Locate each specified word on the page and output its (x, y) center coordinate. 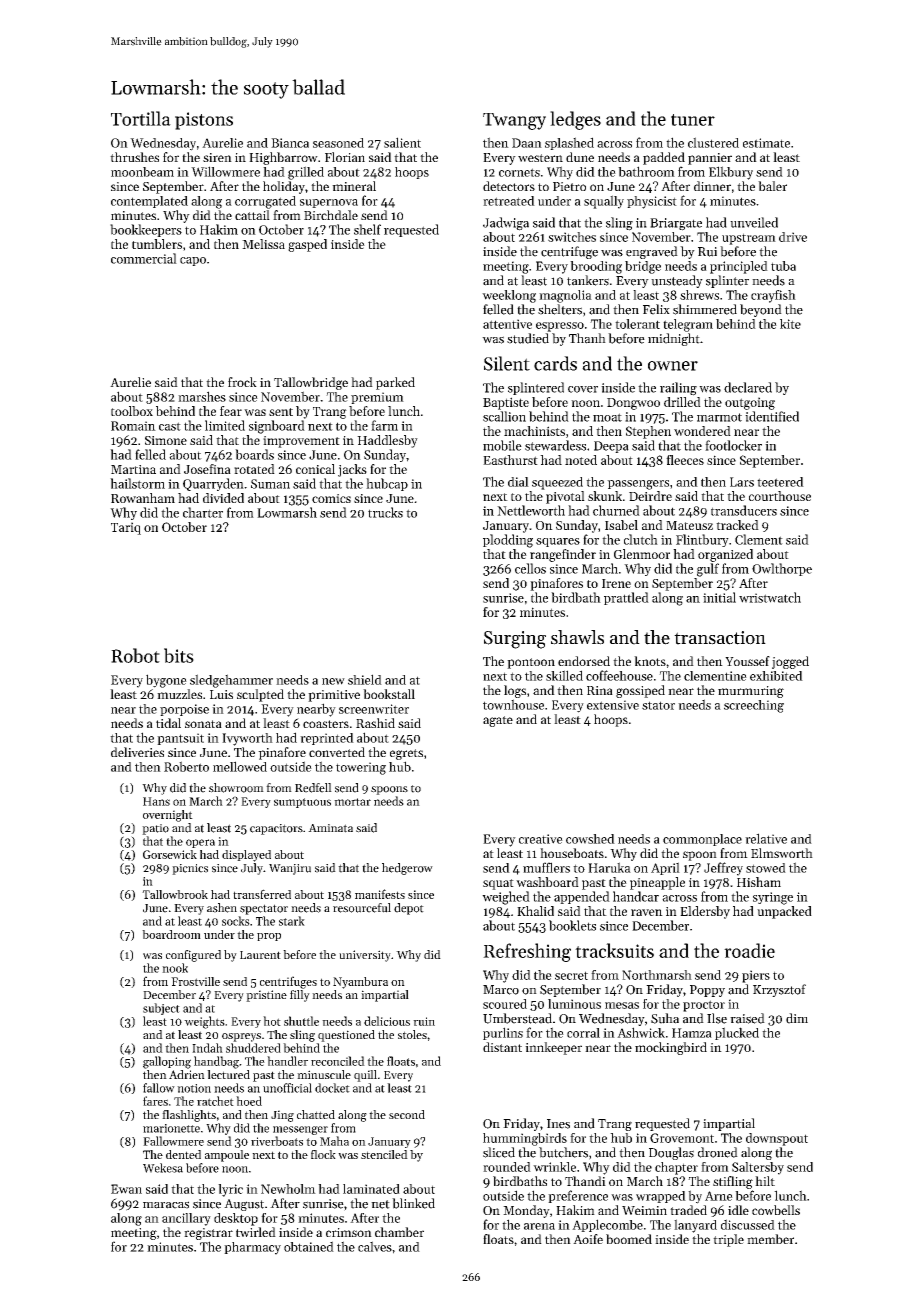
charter (203, 512)
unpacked (784, 912)
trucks (385, 512)
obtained (309, 1246)
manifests (380, 894)
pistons (204, 121)
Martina (133, 469)
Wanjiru (290, 869)
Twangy (514, 121)
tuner (693, 120)
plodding (508, 541)
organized (725, 555)
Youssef (747, 661)
